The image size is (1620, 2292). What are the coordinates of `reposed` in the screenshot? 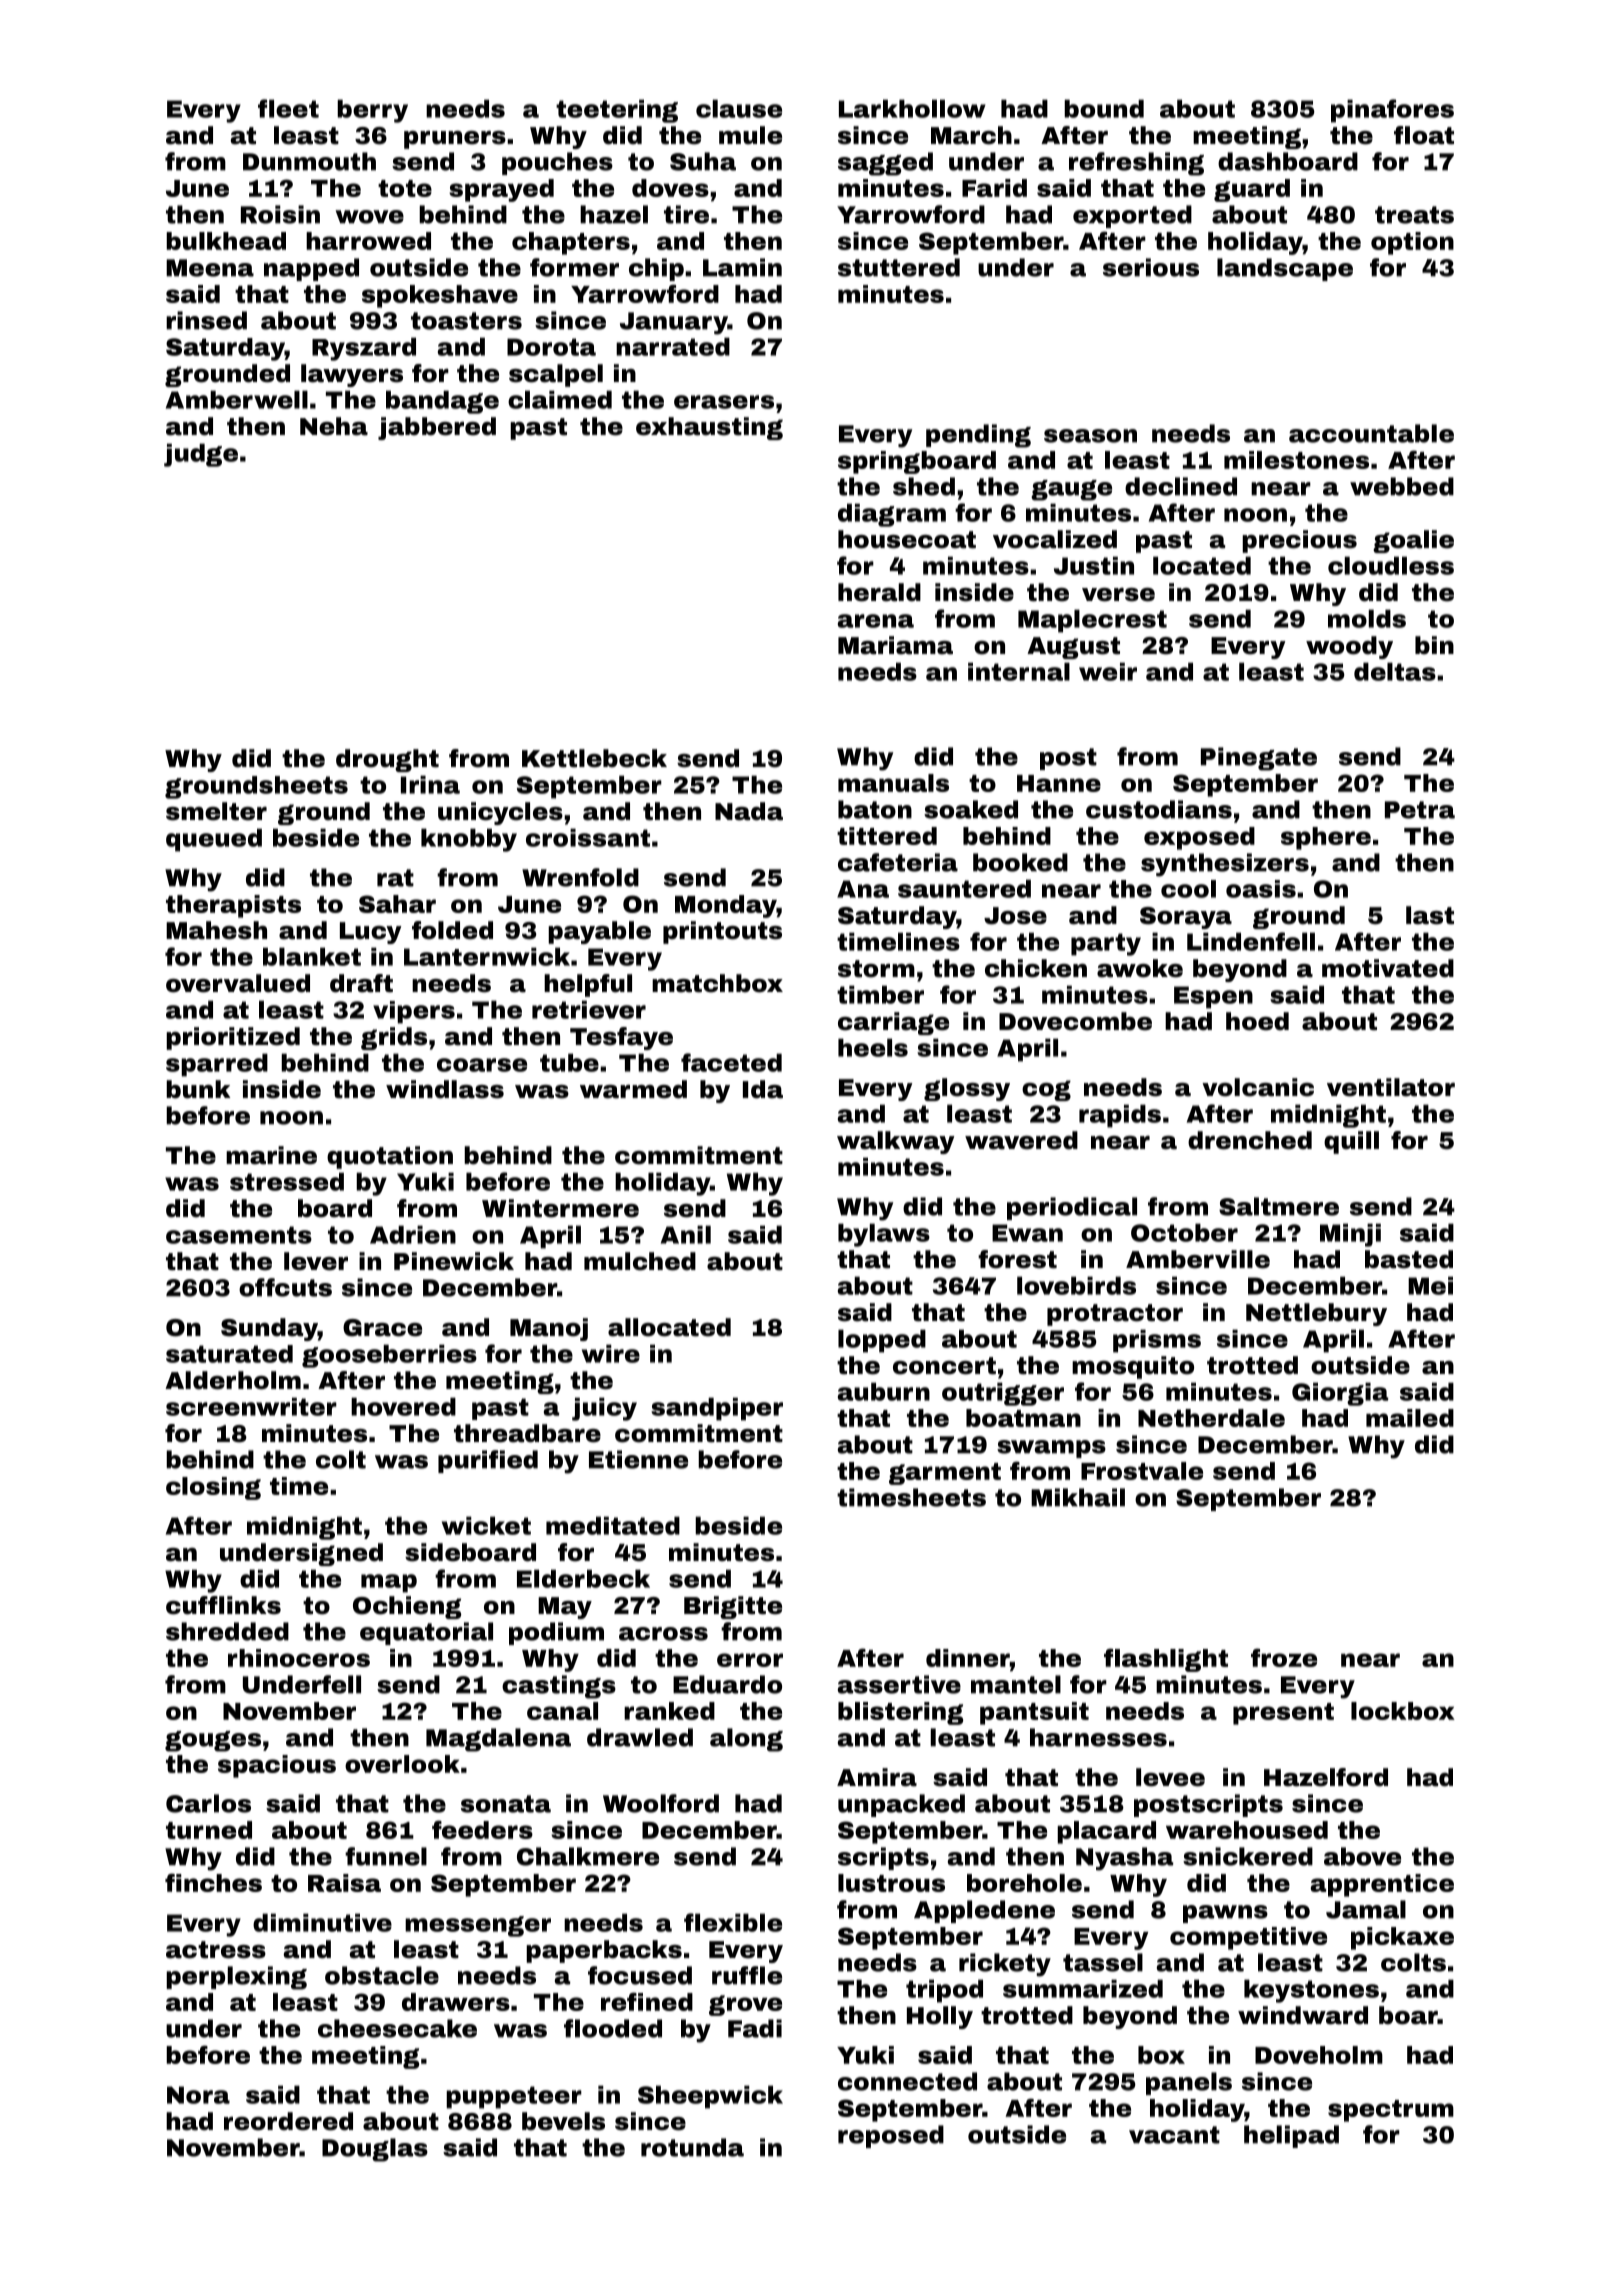 It's located at (891, 2136).
